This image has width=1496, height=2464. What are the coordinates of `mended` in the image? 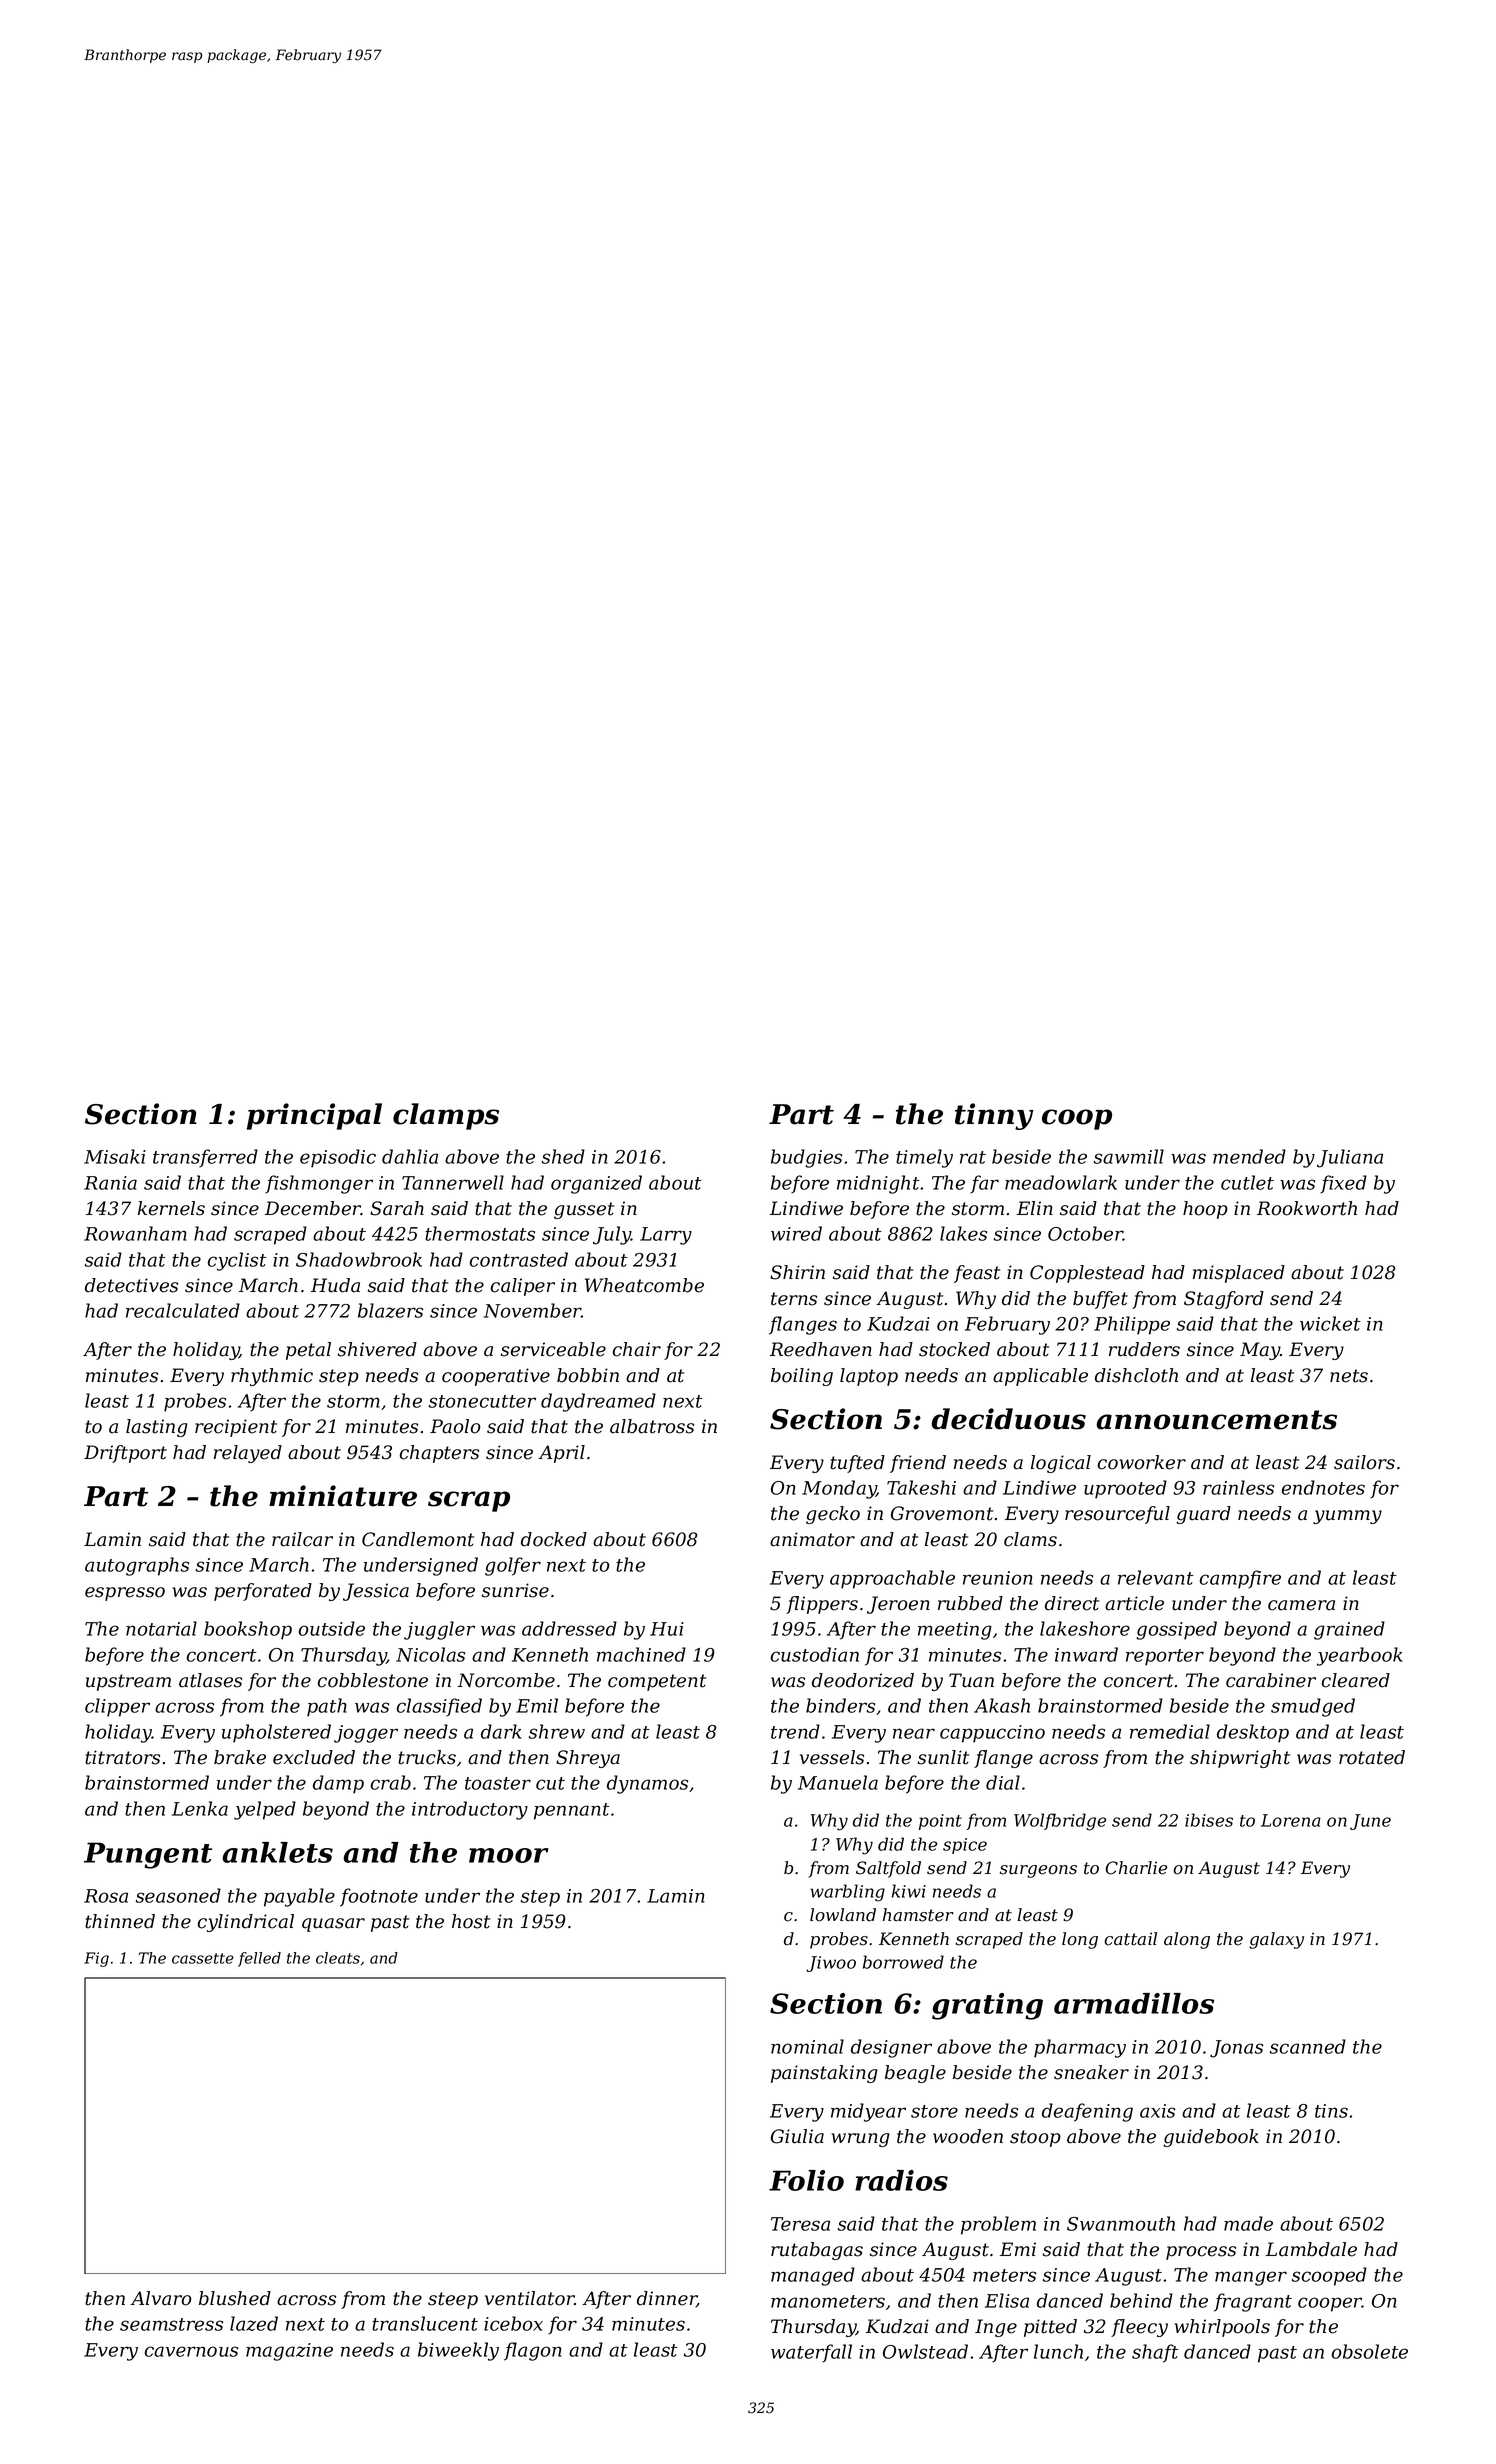 It's located at (1249, 1156).
